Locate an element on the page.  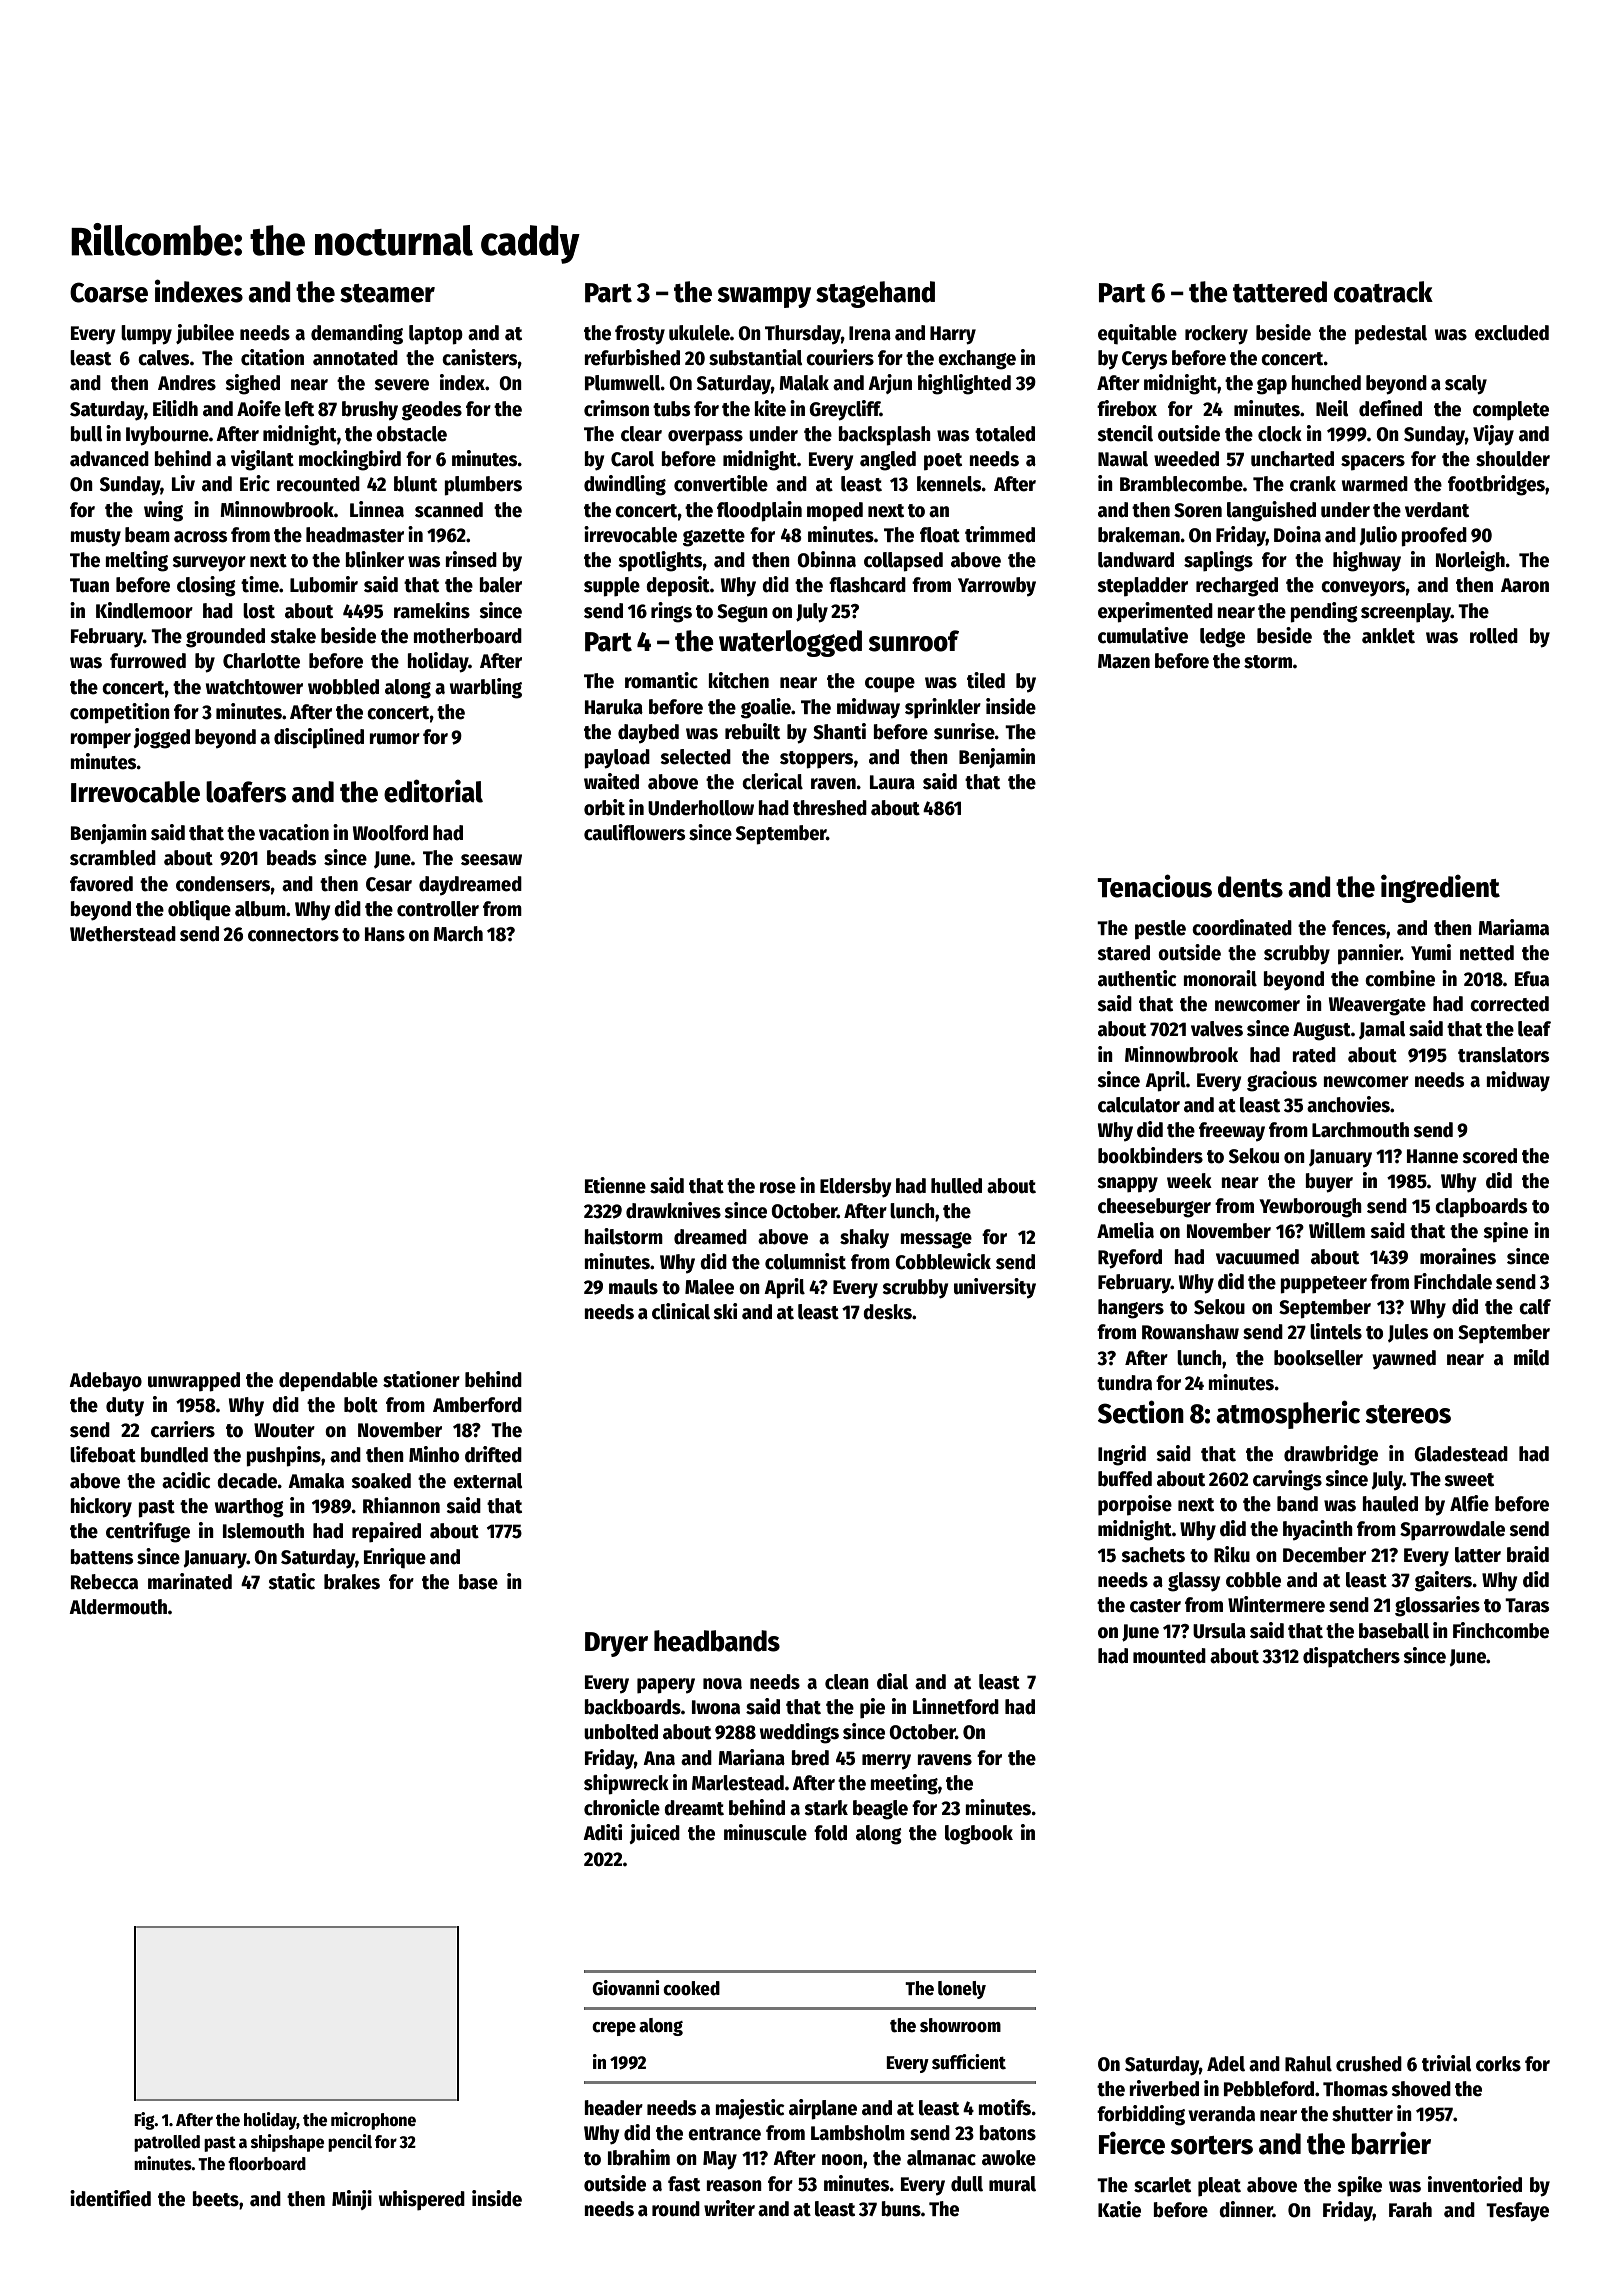
Minji is located at coordinates (352, 2200).
